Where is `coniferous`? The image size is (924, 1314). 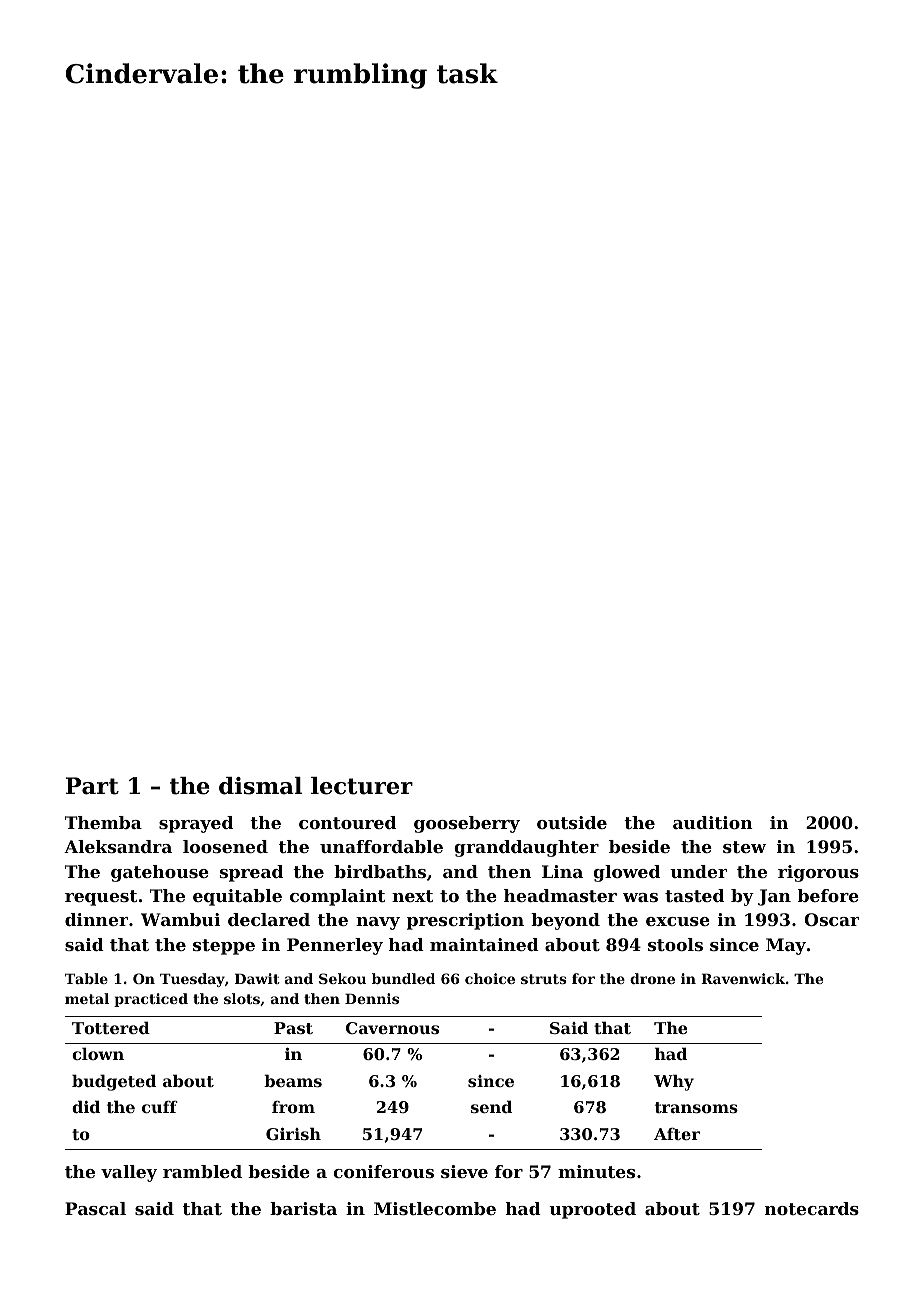
coniferous is located at coordinates (383, 1171).
